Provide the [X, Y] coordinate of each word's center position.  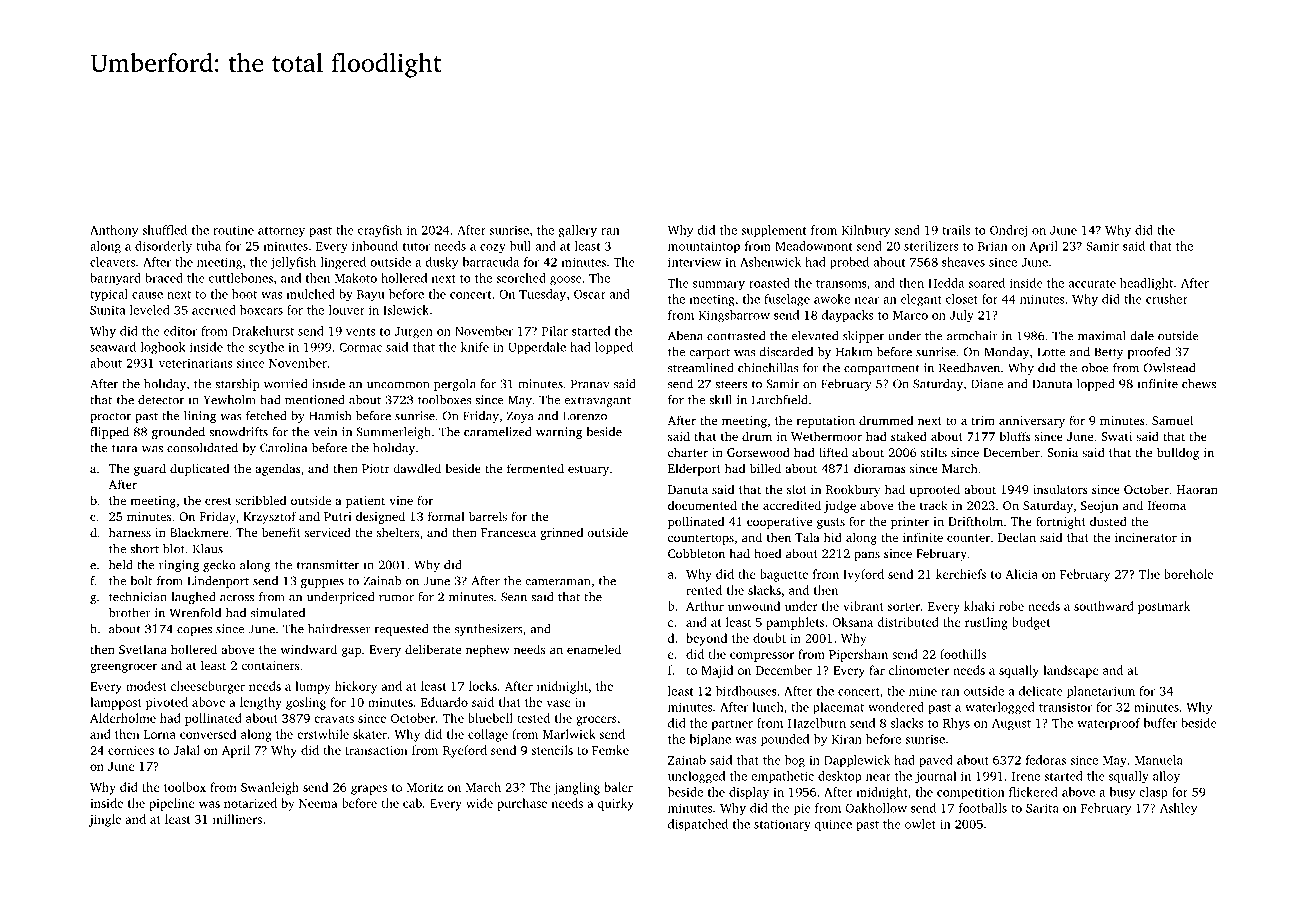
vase [558, 703]
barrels [488, 516]
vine [401, 500]
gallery [577, 231]
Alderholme [123, 718]
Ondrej [1008, 231]
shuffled [164, 230]
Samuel [1172, 420]
